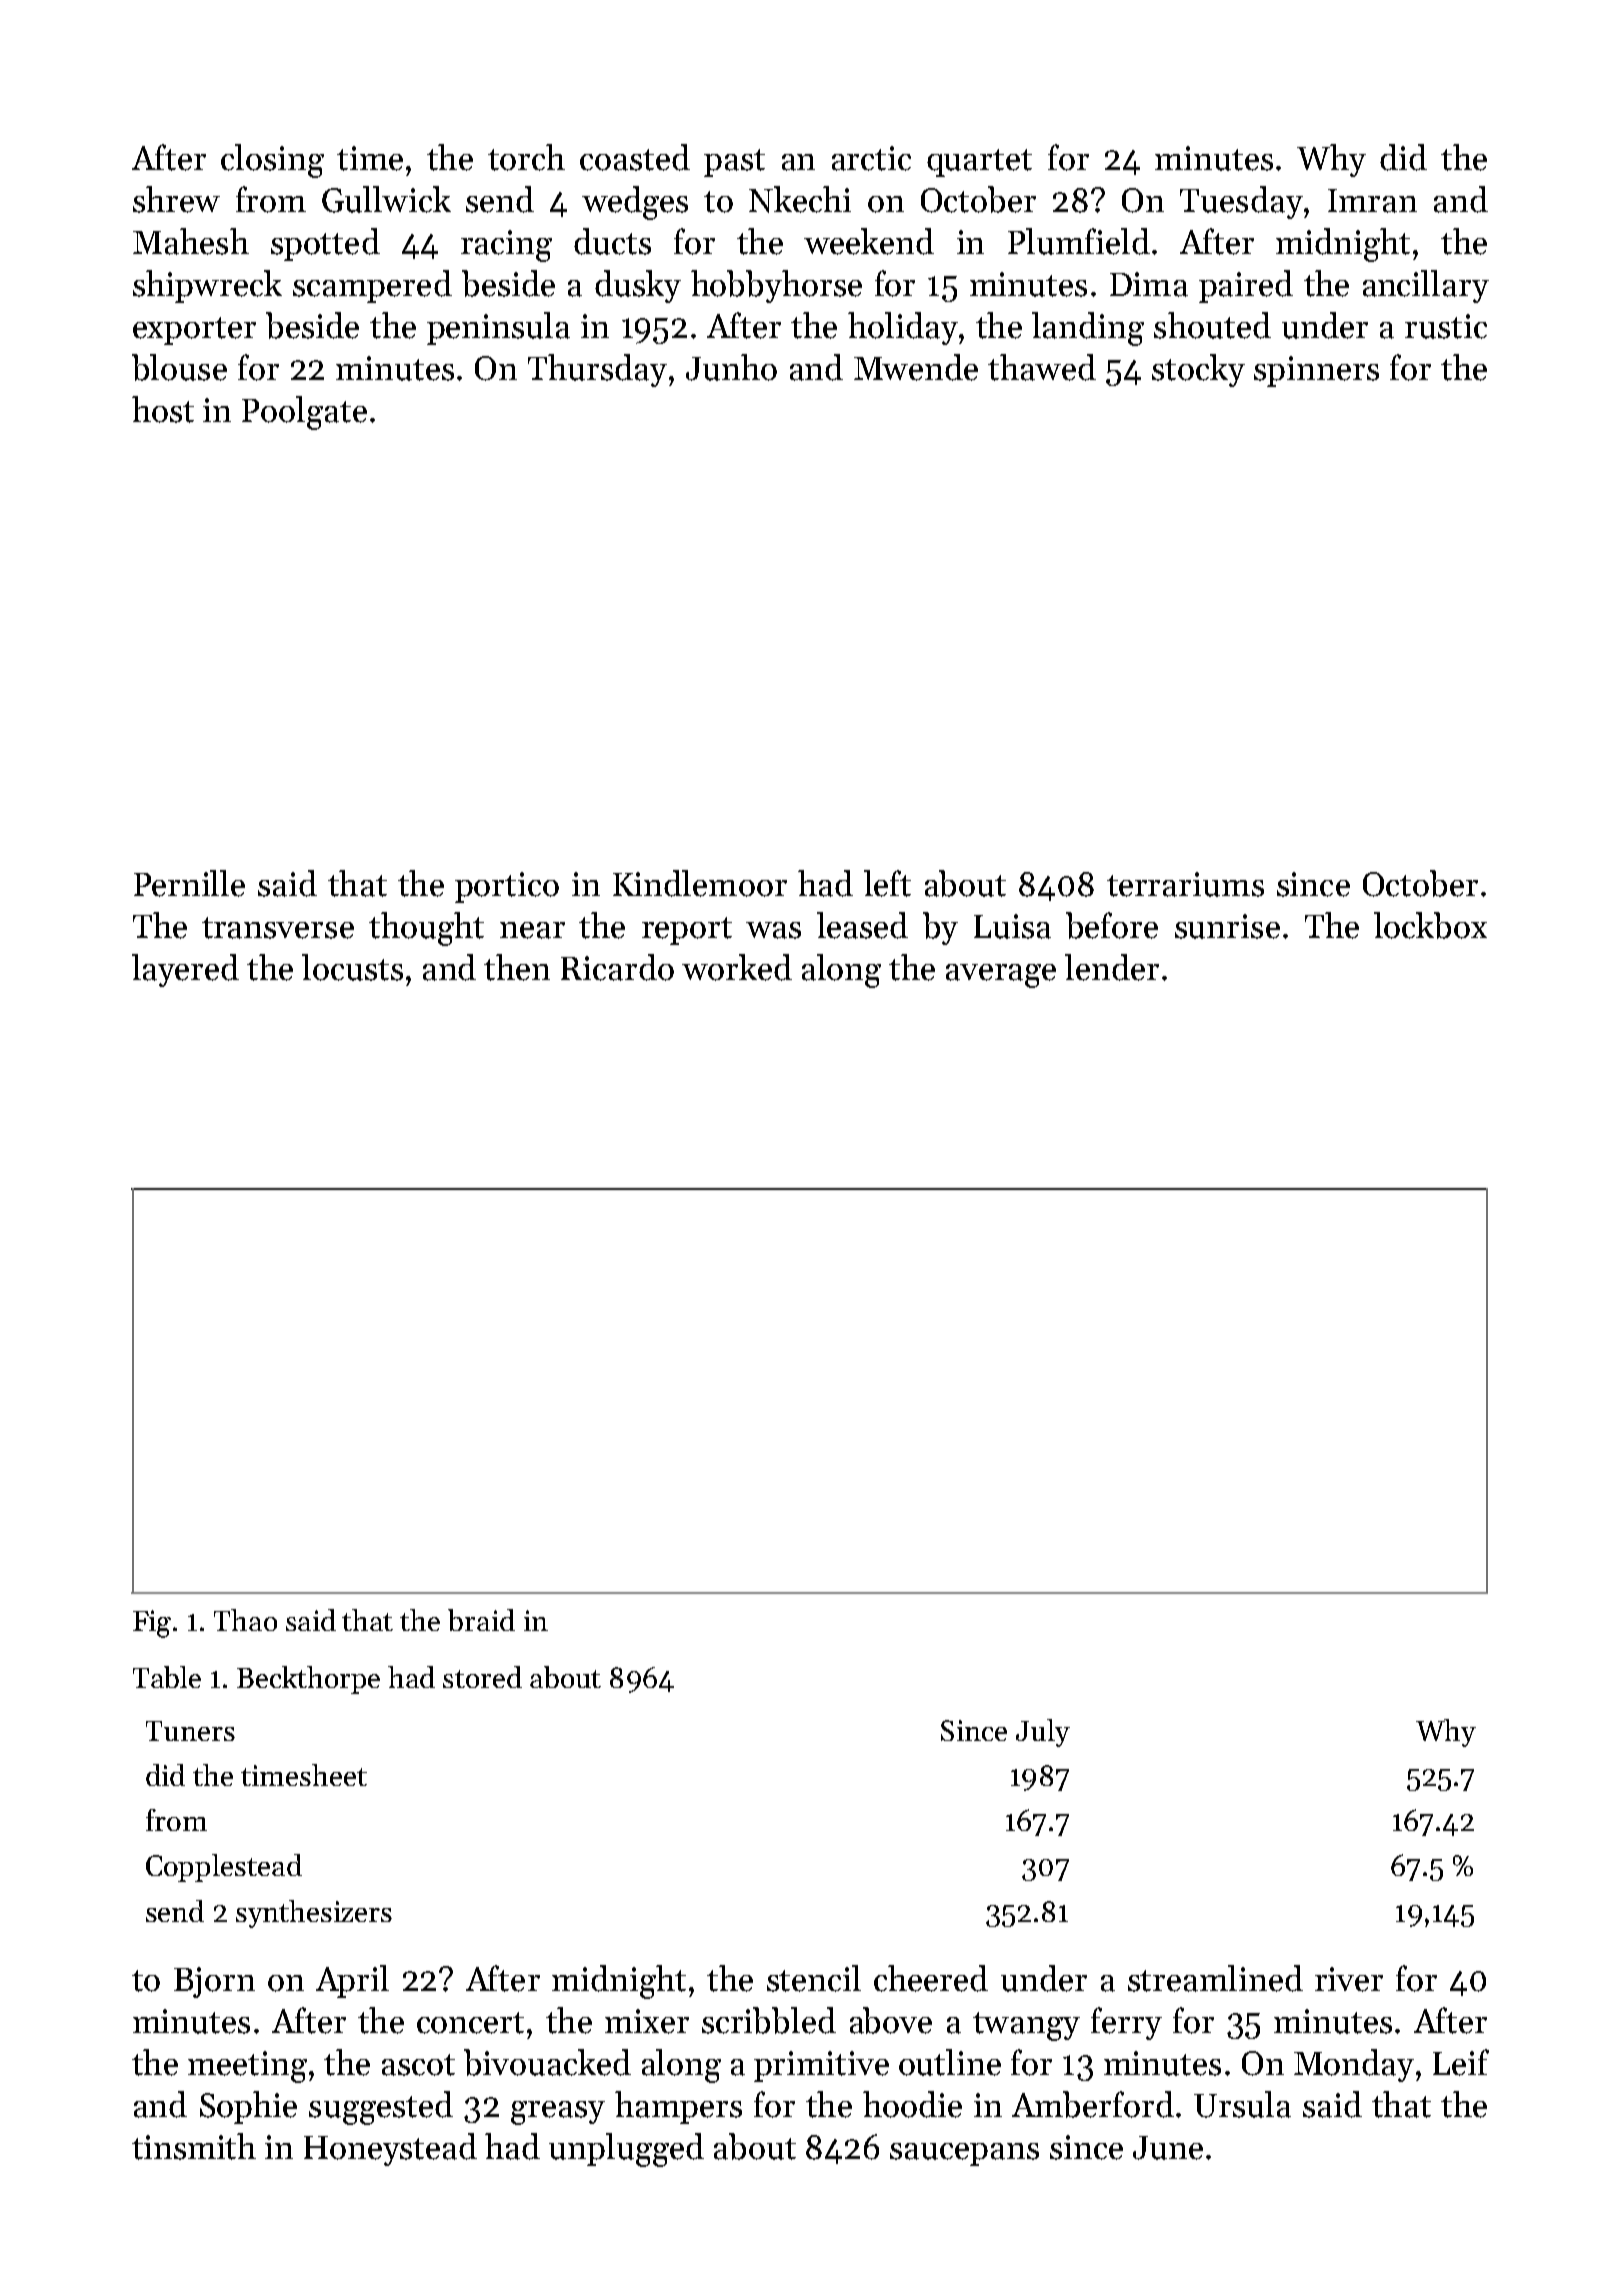  Describe the element at coordinates (979, 163) in the image. I see `quartet` at that location.
